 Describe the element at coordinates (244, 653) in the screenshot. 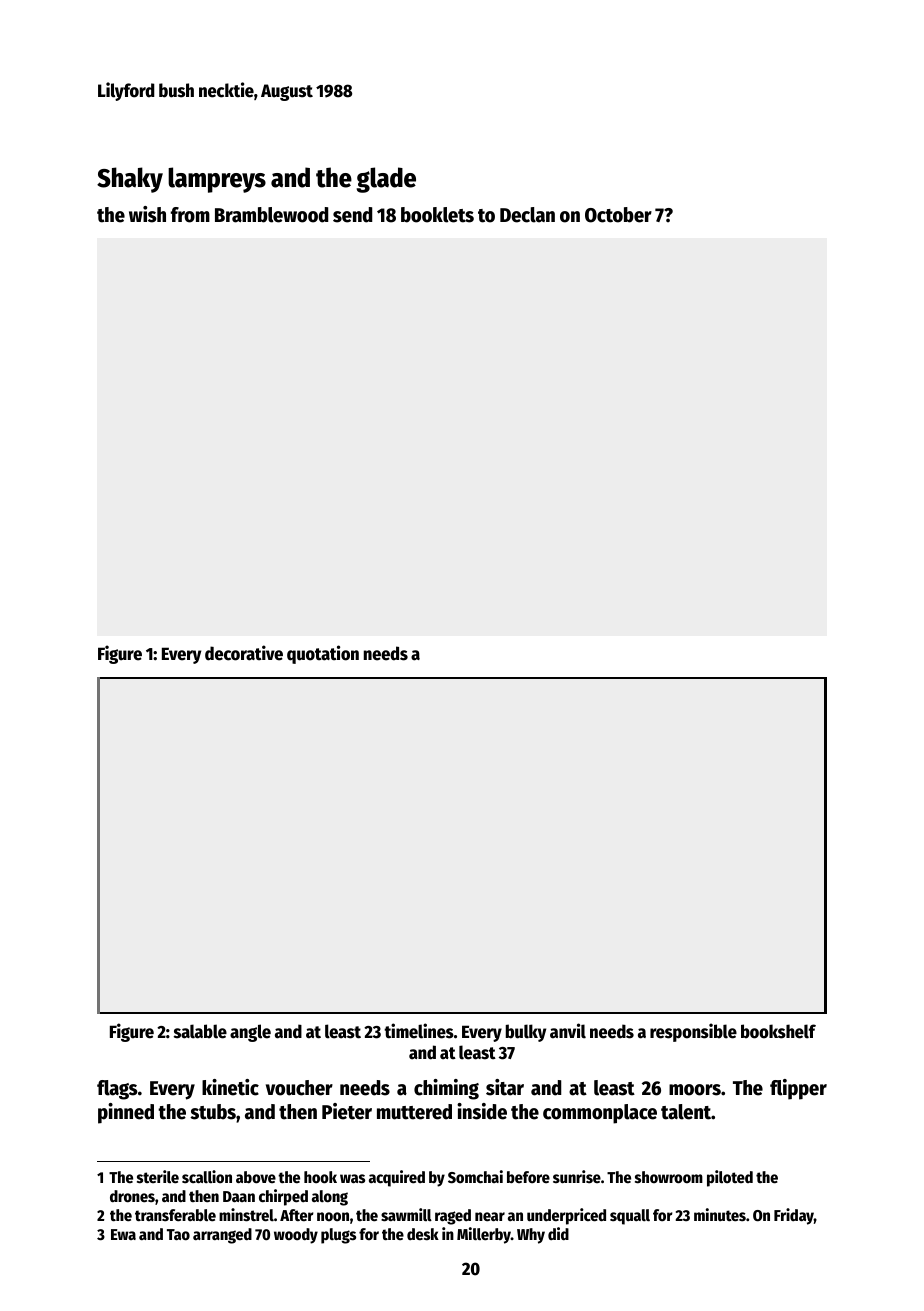

I see `decorative` at that location.
